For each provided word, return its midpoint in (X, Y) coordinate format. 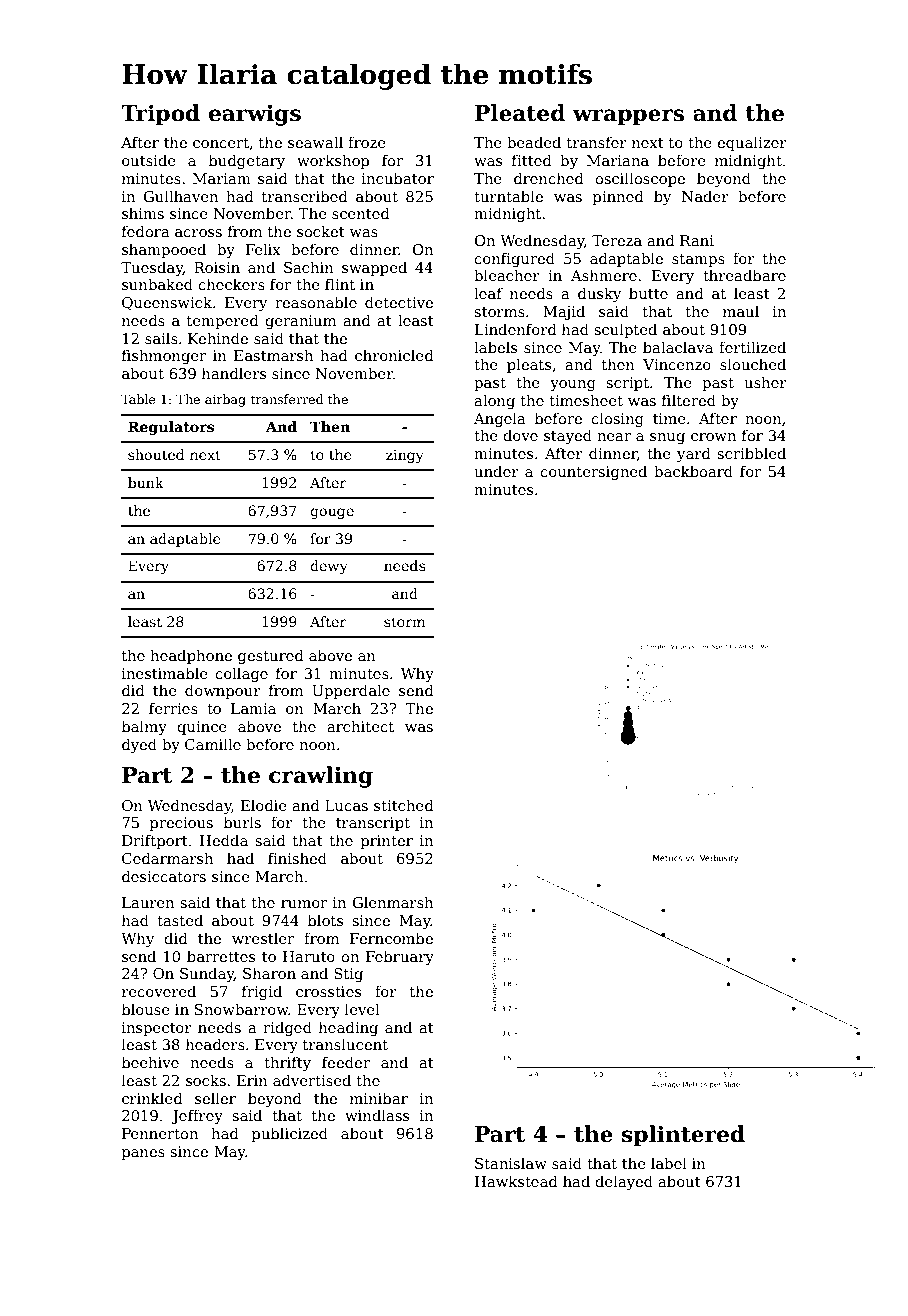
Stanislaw (511, 1163)
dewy (329, 567)
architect (360, 726)
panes (143, 1154)
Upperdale (351, 691)
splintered (683, 1136)
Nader (705, 196)
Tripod (160, 115)
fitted (532, 160)
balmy (144, 727)
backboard (693, 471)
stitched (404, 805)
